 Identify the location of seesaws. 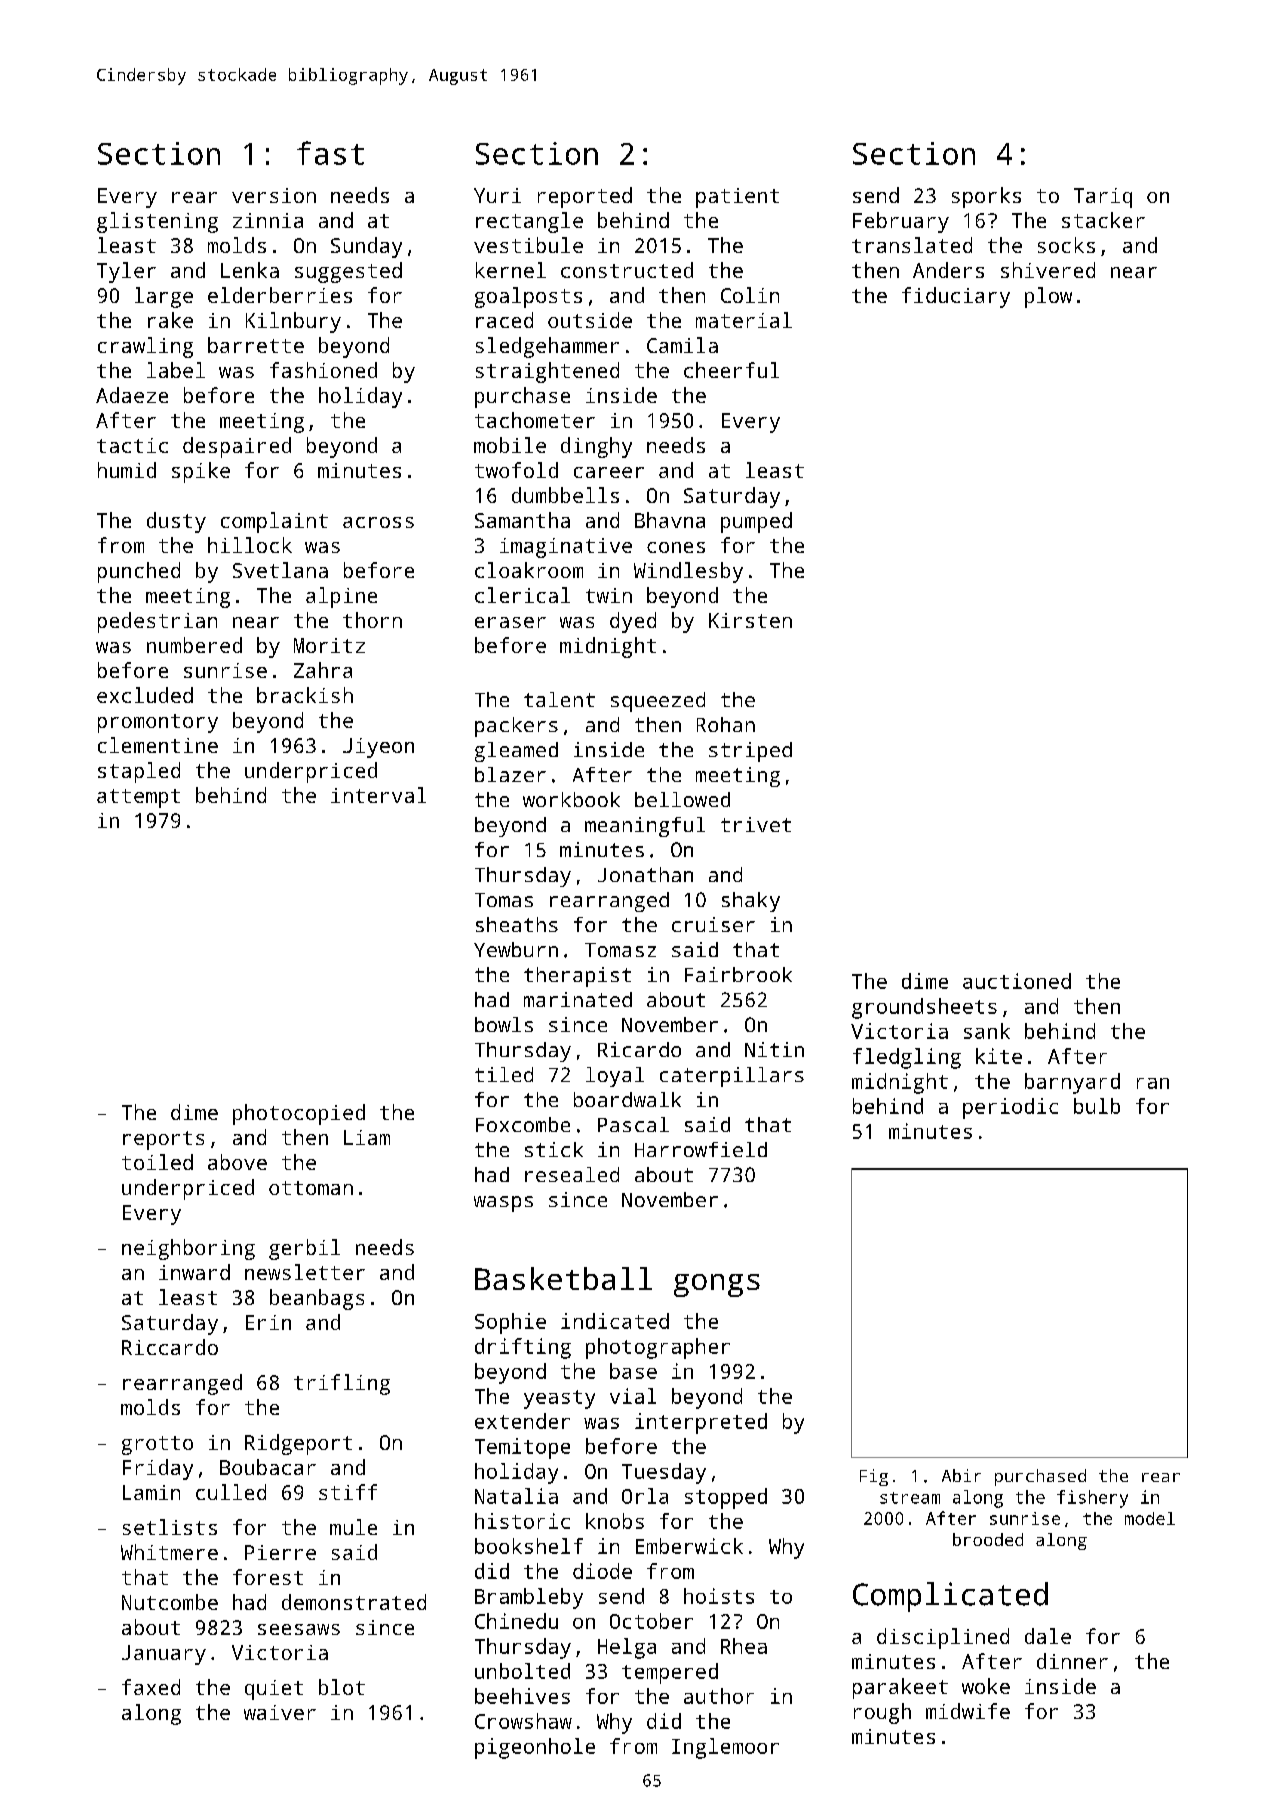
(299, 1629).
